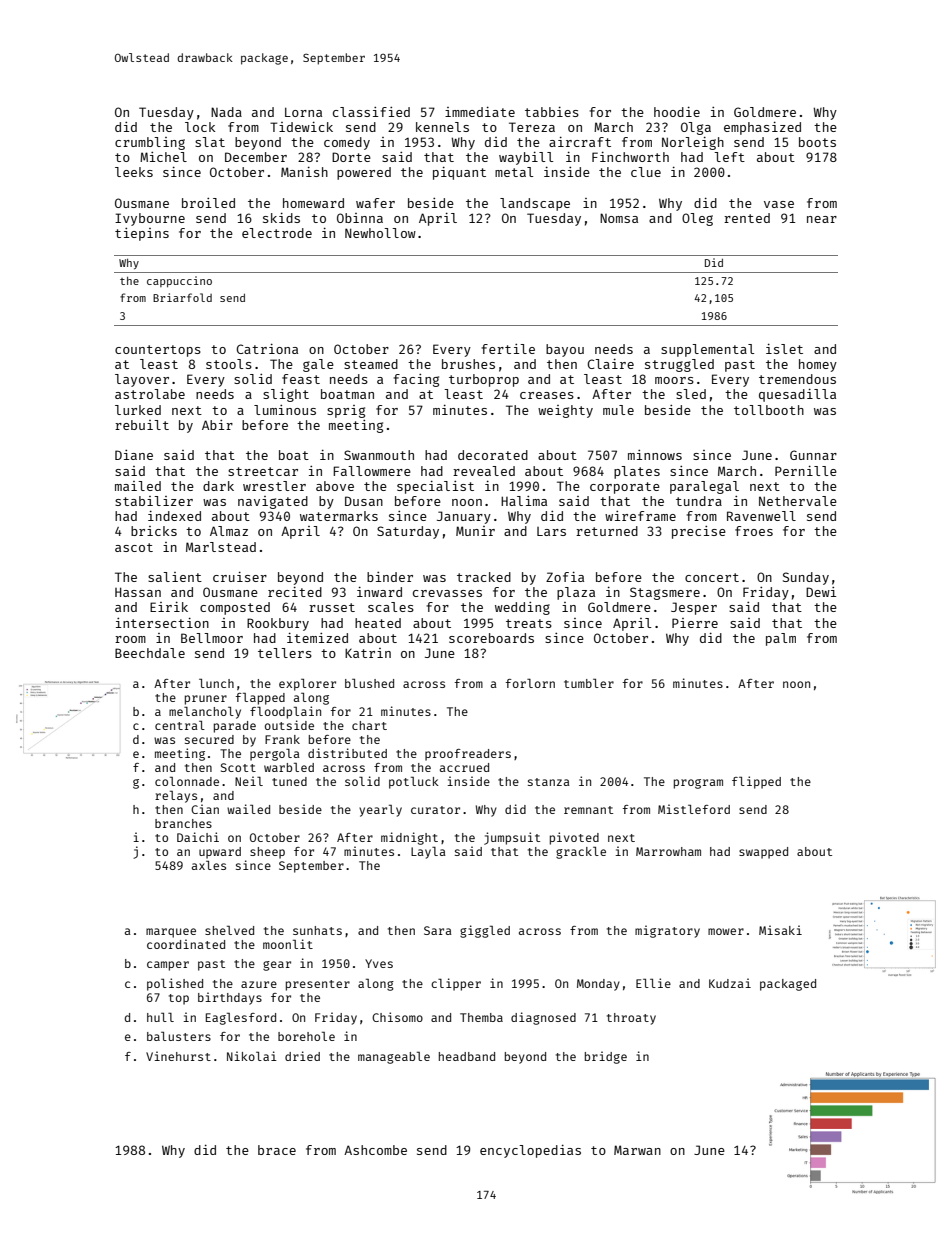  What do you see at coordinates (480, 111) in the screenshot?
I see `immediate` at bounding box center [480, 111].
